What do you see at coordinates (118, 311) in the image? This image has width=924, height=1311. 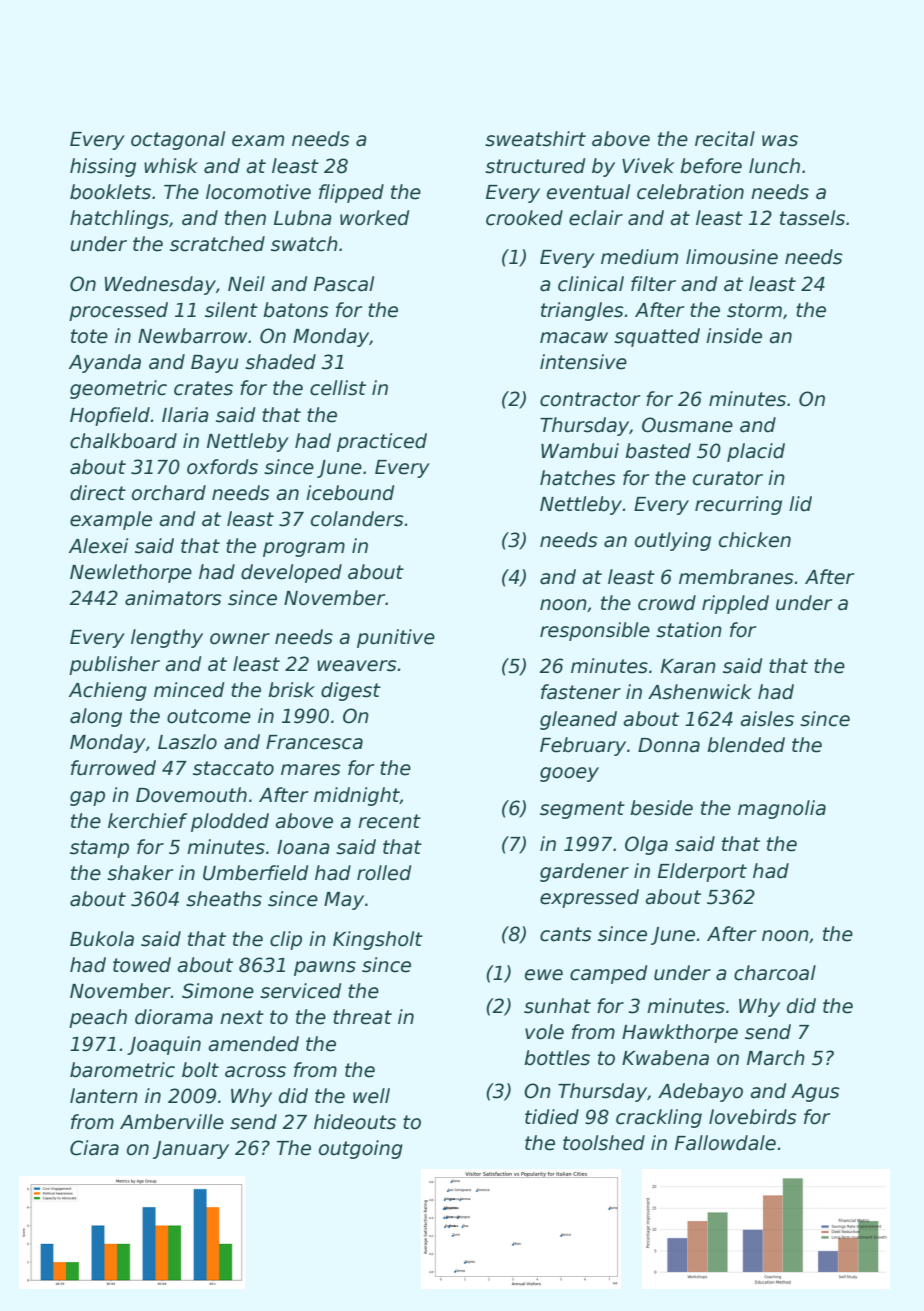 I see `processed` at bounding box center [118, 311].
